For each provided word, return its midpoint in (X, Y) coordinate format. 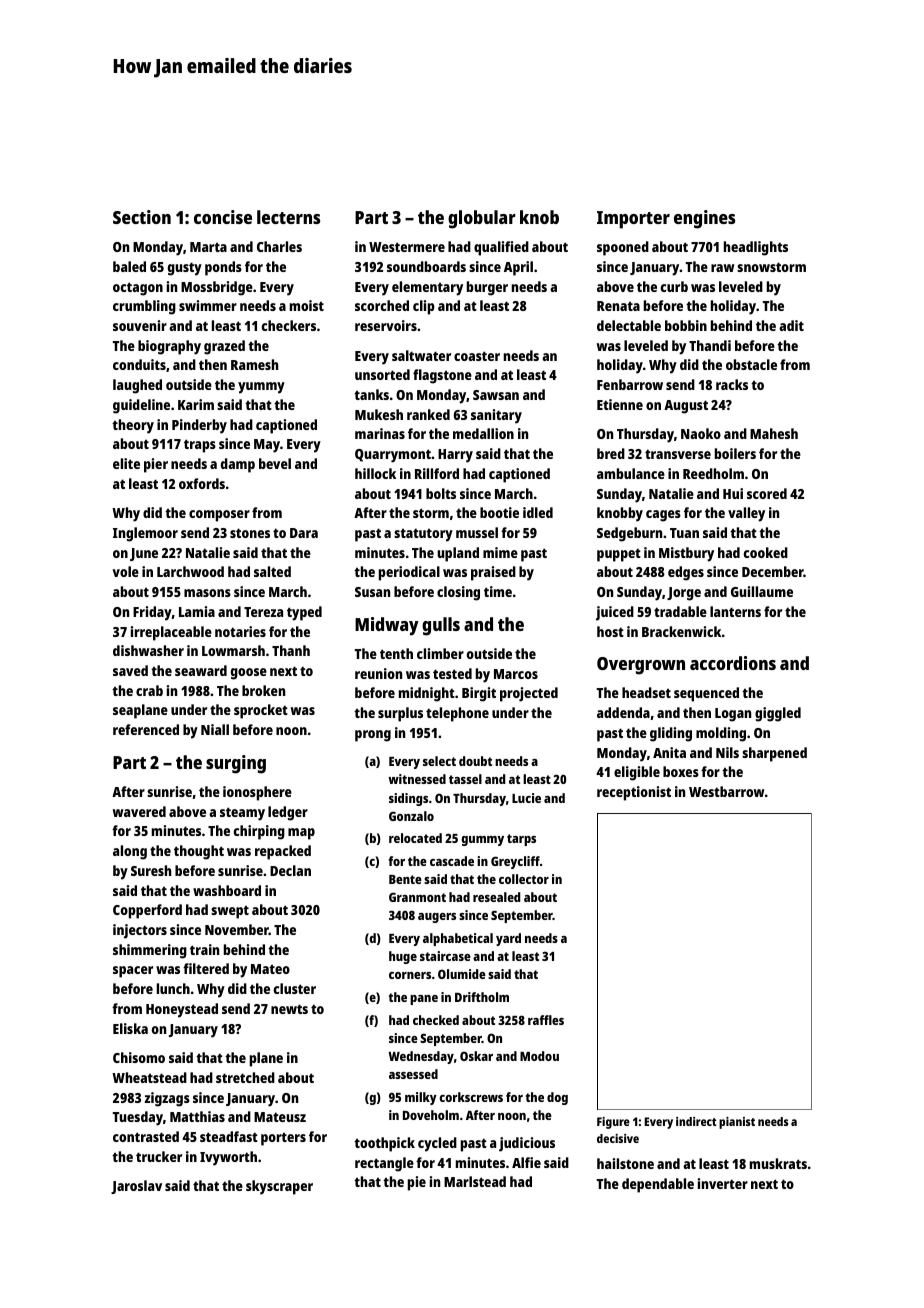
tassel (465, 779)
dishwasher (148, 650)
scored (767, 493)
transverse (678, 454)
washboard (227, 890)
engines (704, 219)
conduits (139, 364)
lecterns (288, 217)
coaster (477, 356)
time (498, 591)
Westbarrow (726, 791)
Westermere (407, 247)
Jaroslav (136, 1187)
